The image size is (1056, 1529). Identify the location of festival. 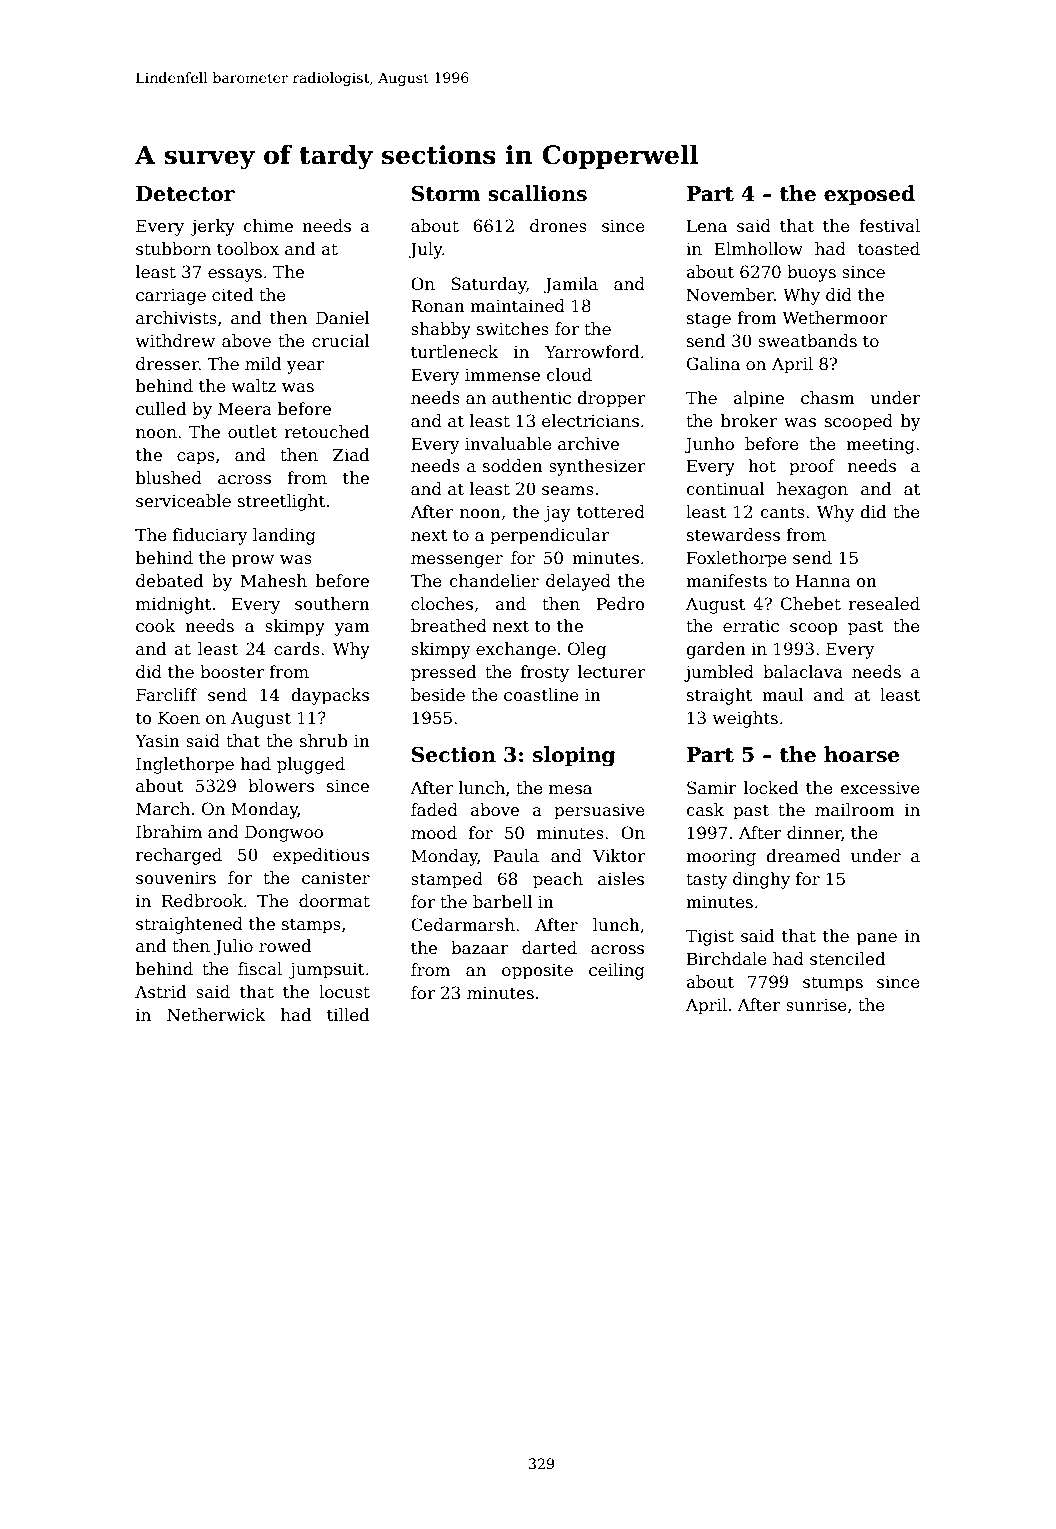
(889, 226).
